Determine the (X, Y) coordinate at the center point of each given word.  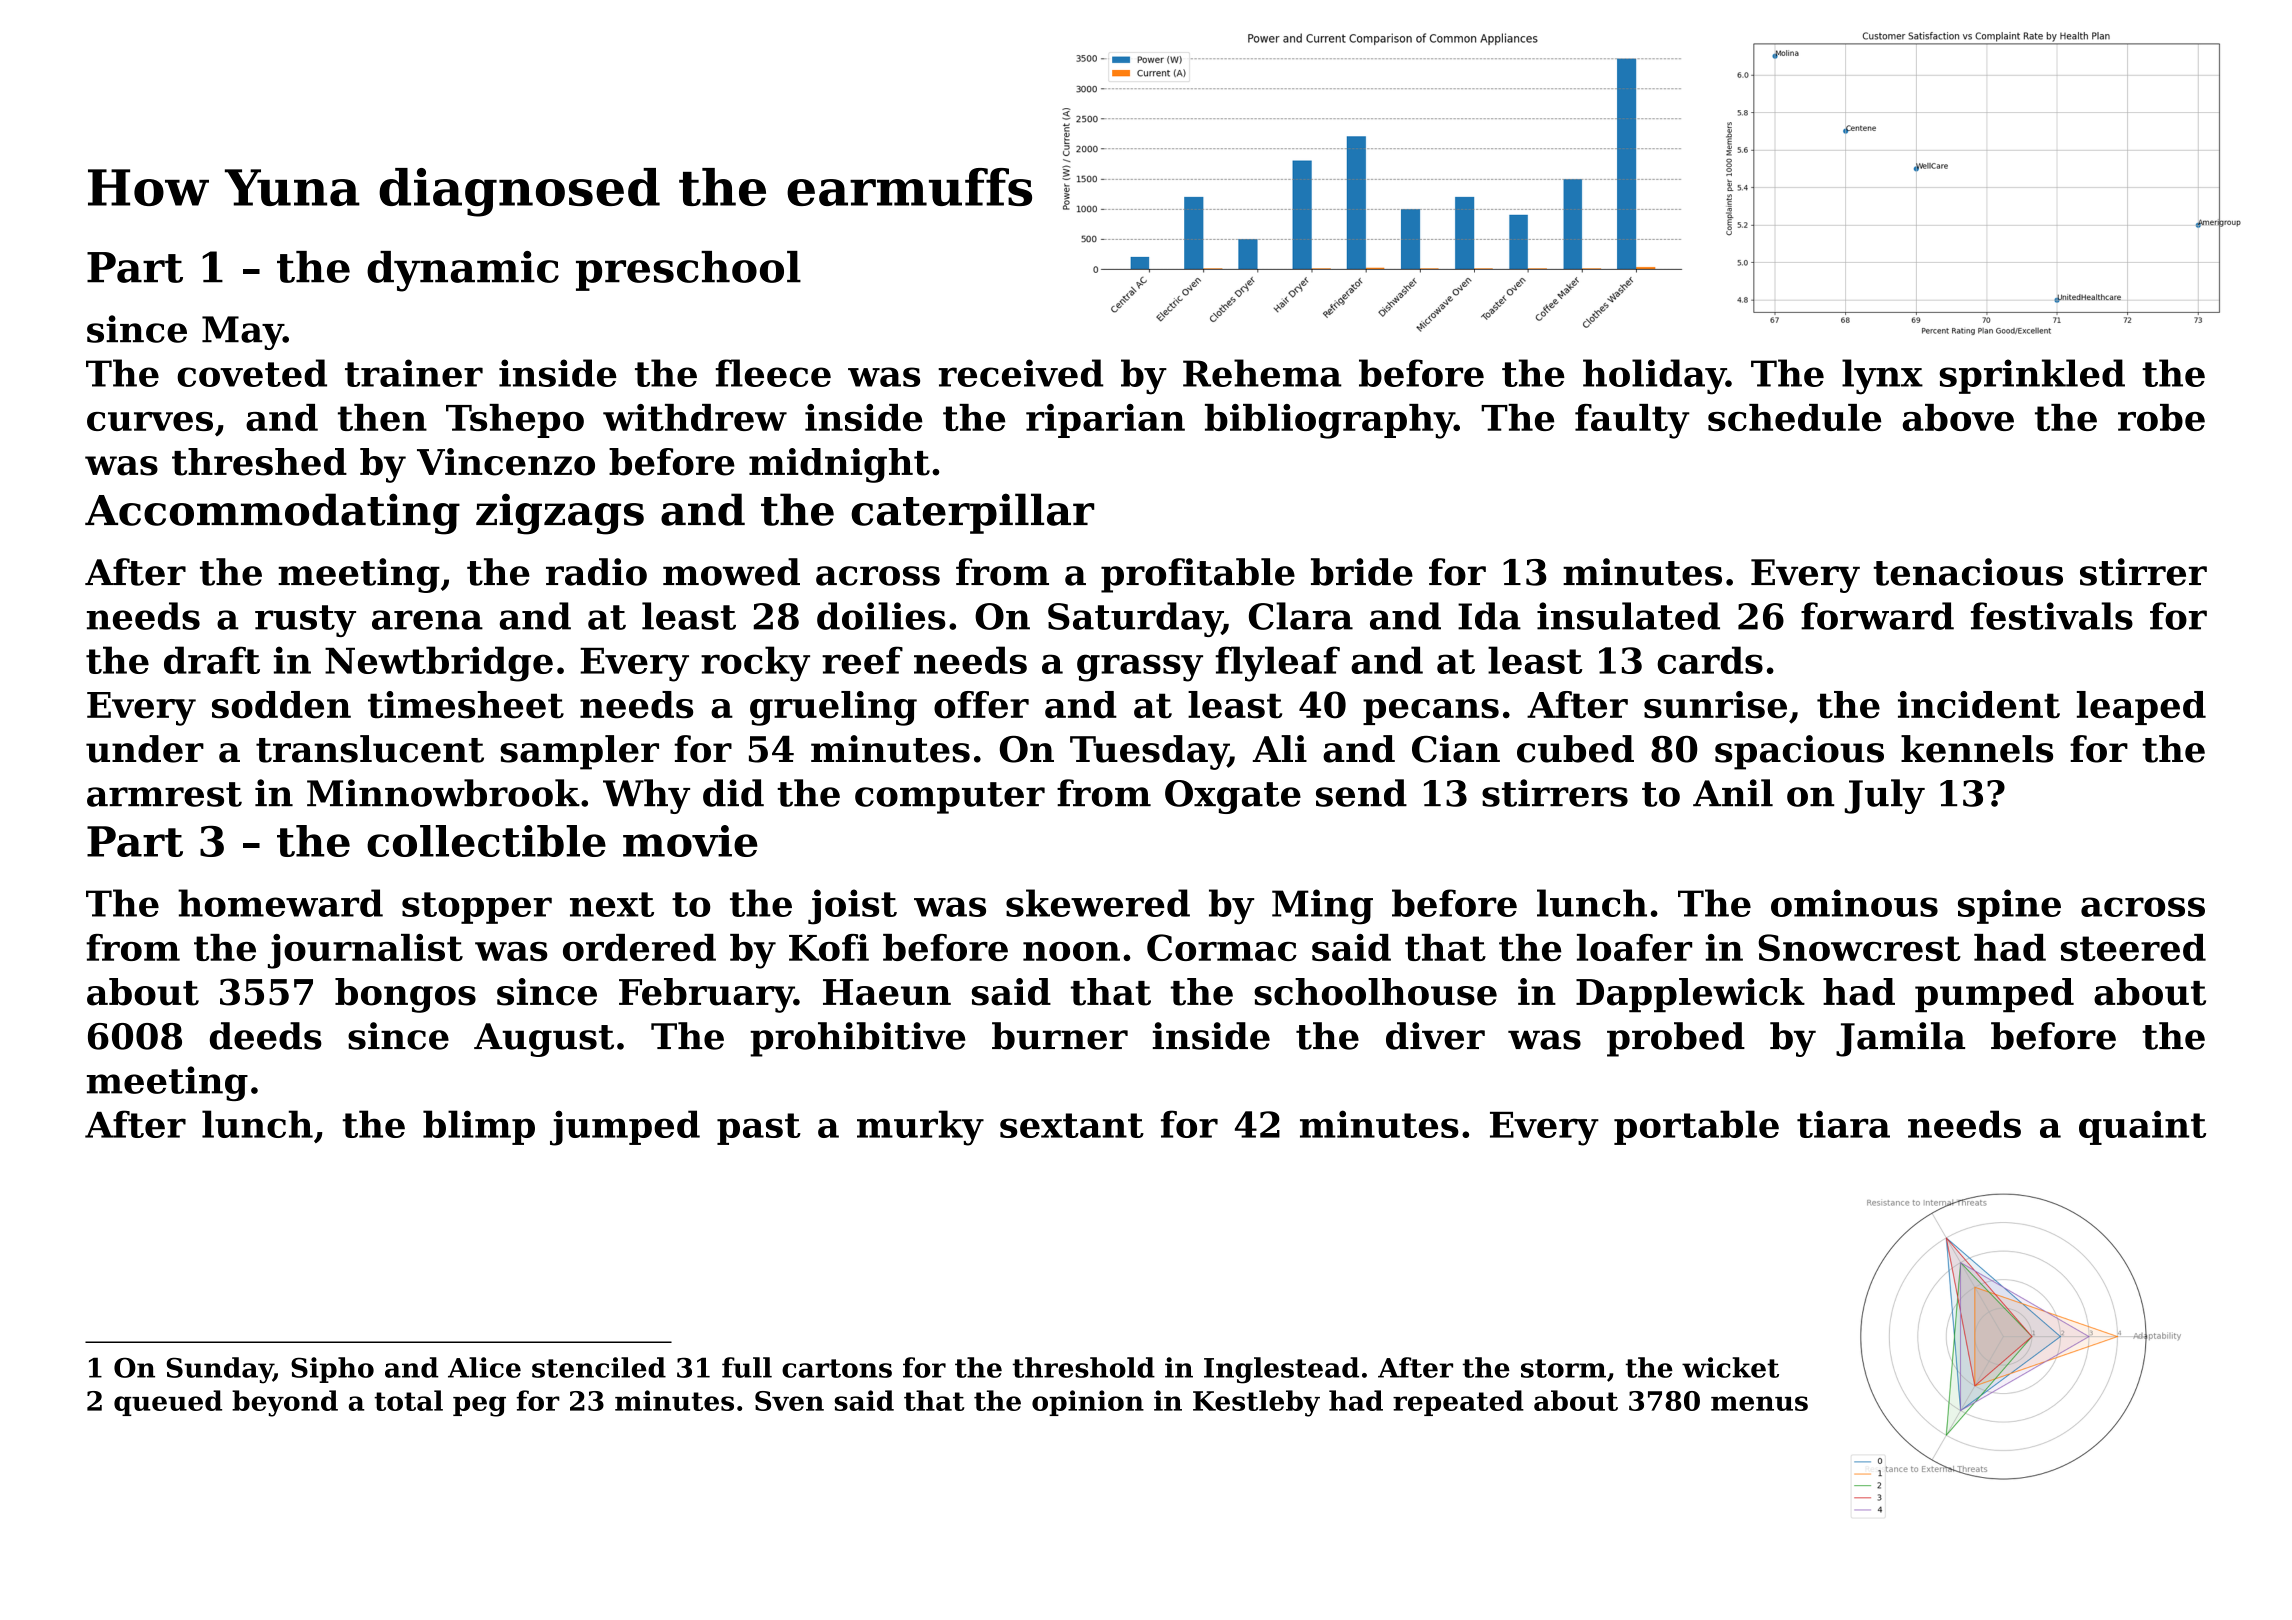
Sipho (332, 1370)
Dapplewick (1690, 995)
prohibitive (857, 1039)
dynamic (463, 271)
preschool (688, 271)
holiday (1654, 377)
